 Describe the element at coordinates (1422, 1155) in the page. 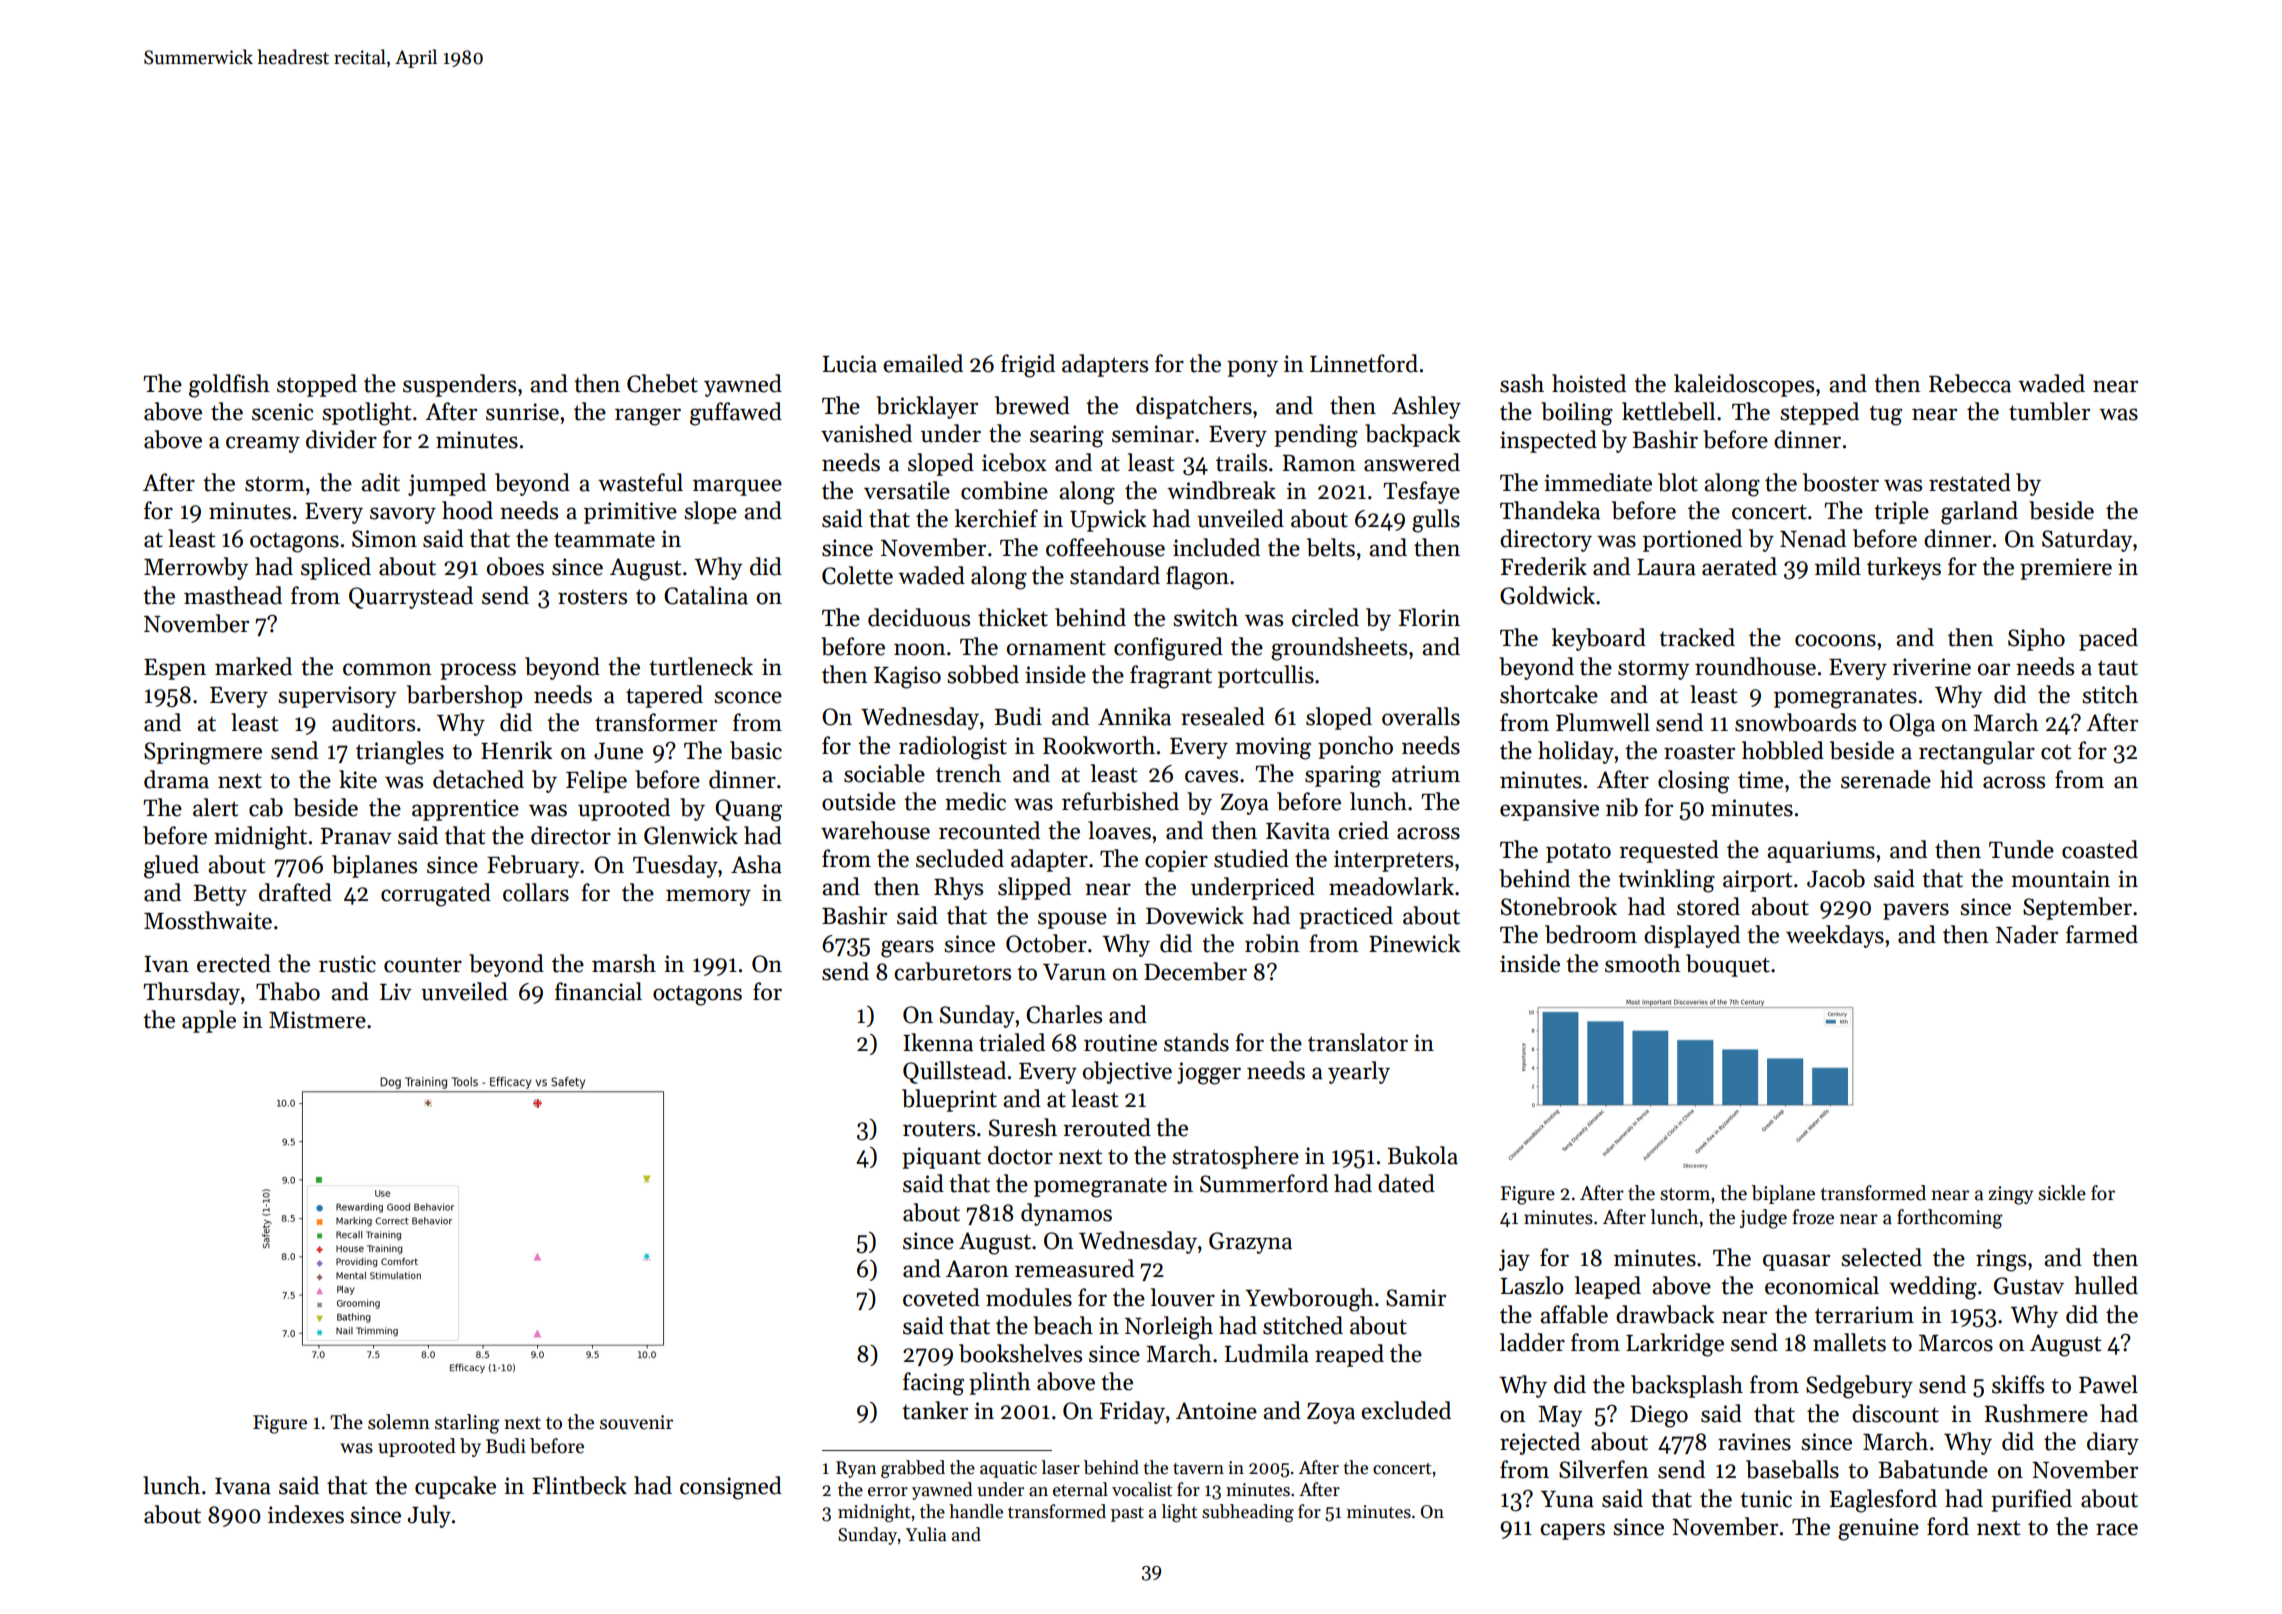

I see `Bukola` at that location.
